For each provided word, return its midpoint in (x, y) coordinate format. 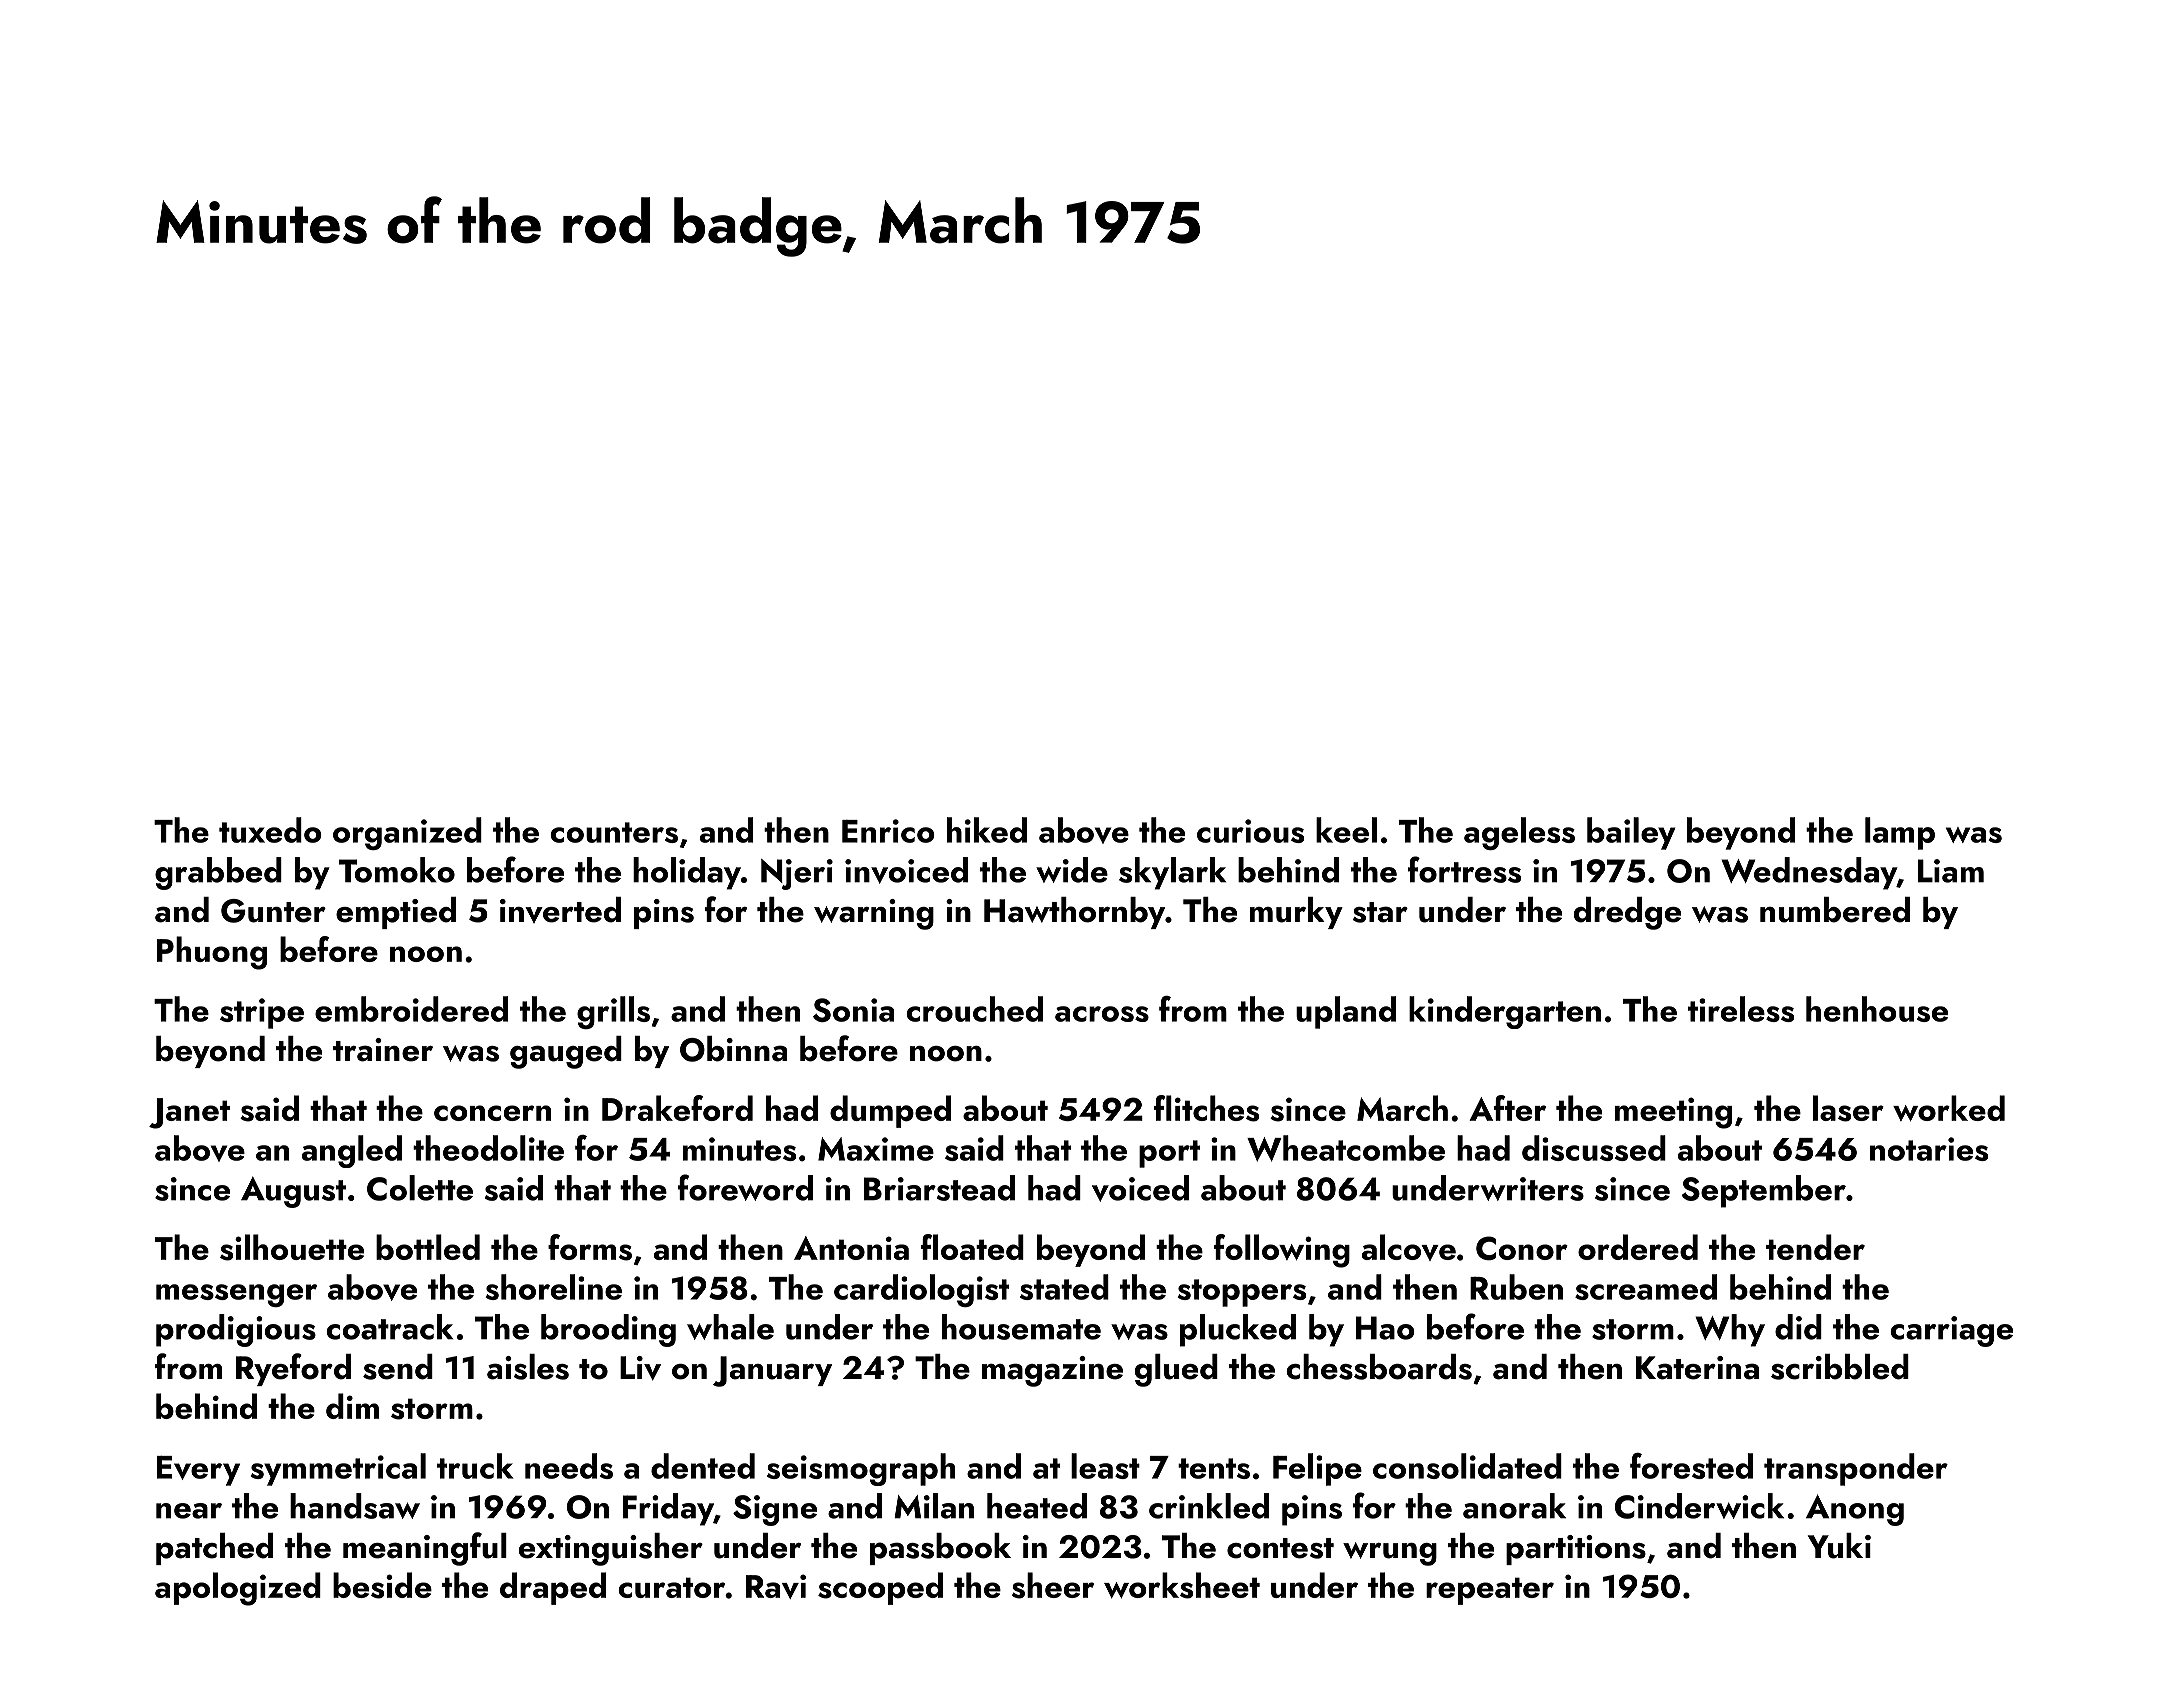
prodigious (236, 1330)
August (293, 1192)
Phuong (212, 953)
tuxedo (270, 830)
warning (874, 914)
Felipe (1317, 1469)
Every (198, 1470)
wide (1072, 870)
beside (382, 1585)
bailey (1631, 833)
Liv (640, 1368)
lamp (1900, 833)
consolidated (1467, 1466)
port (1169, 1154)
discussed (1594, 1148)
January (772, 1371)
